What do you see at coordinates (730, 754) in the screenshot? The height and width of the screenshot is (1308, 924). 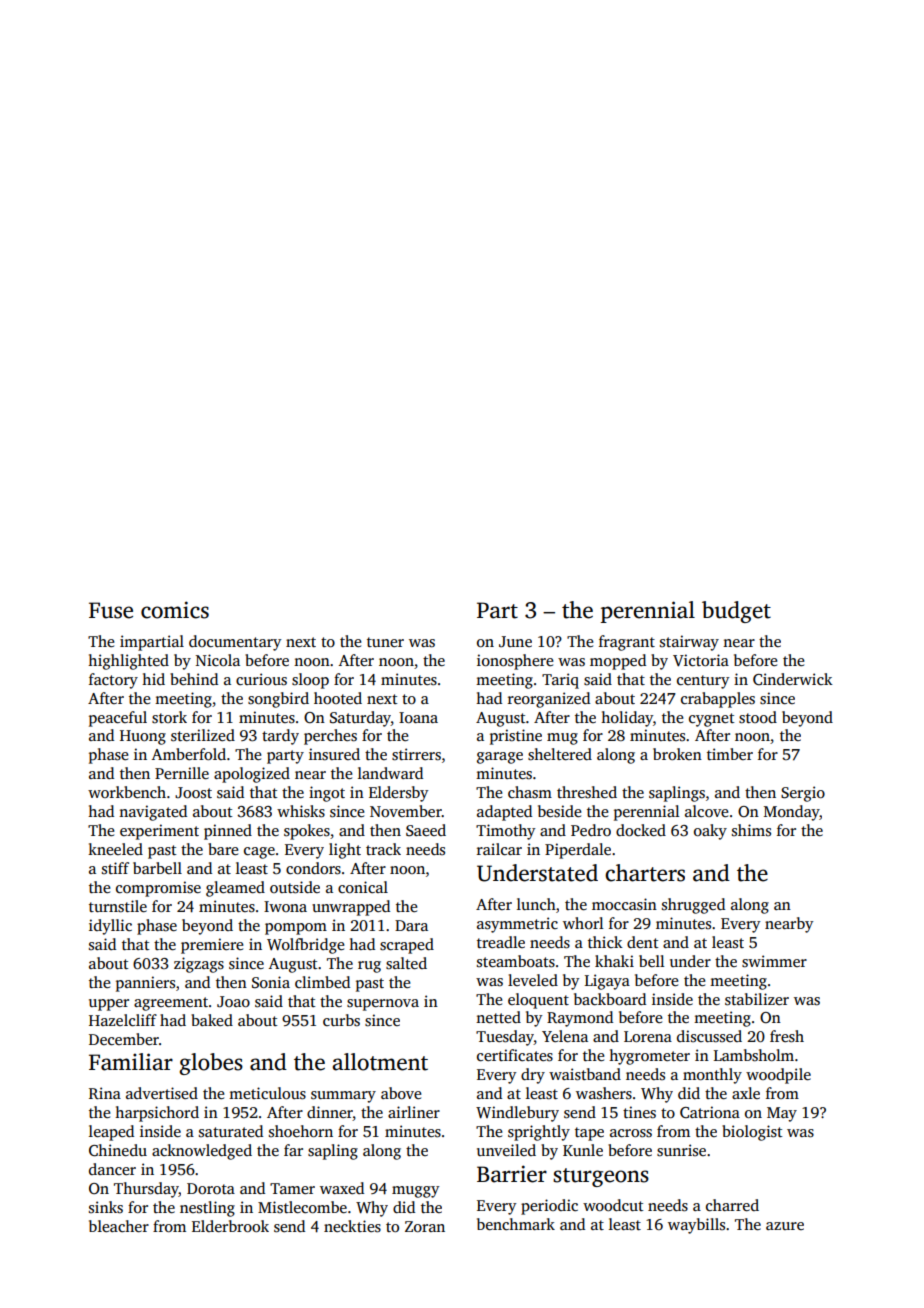 I see `timber` at bounding box center [730, 754].
